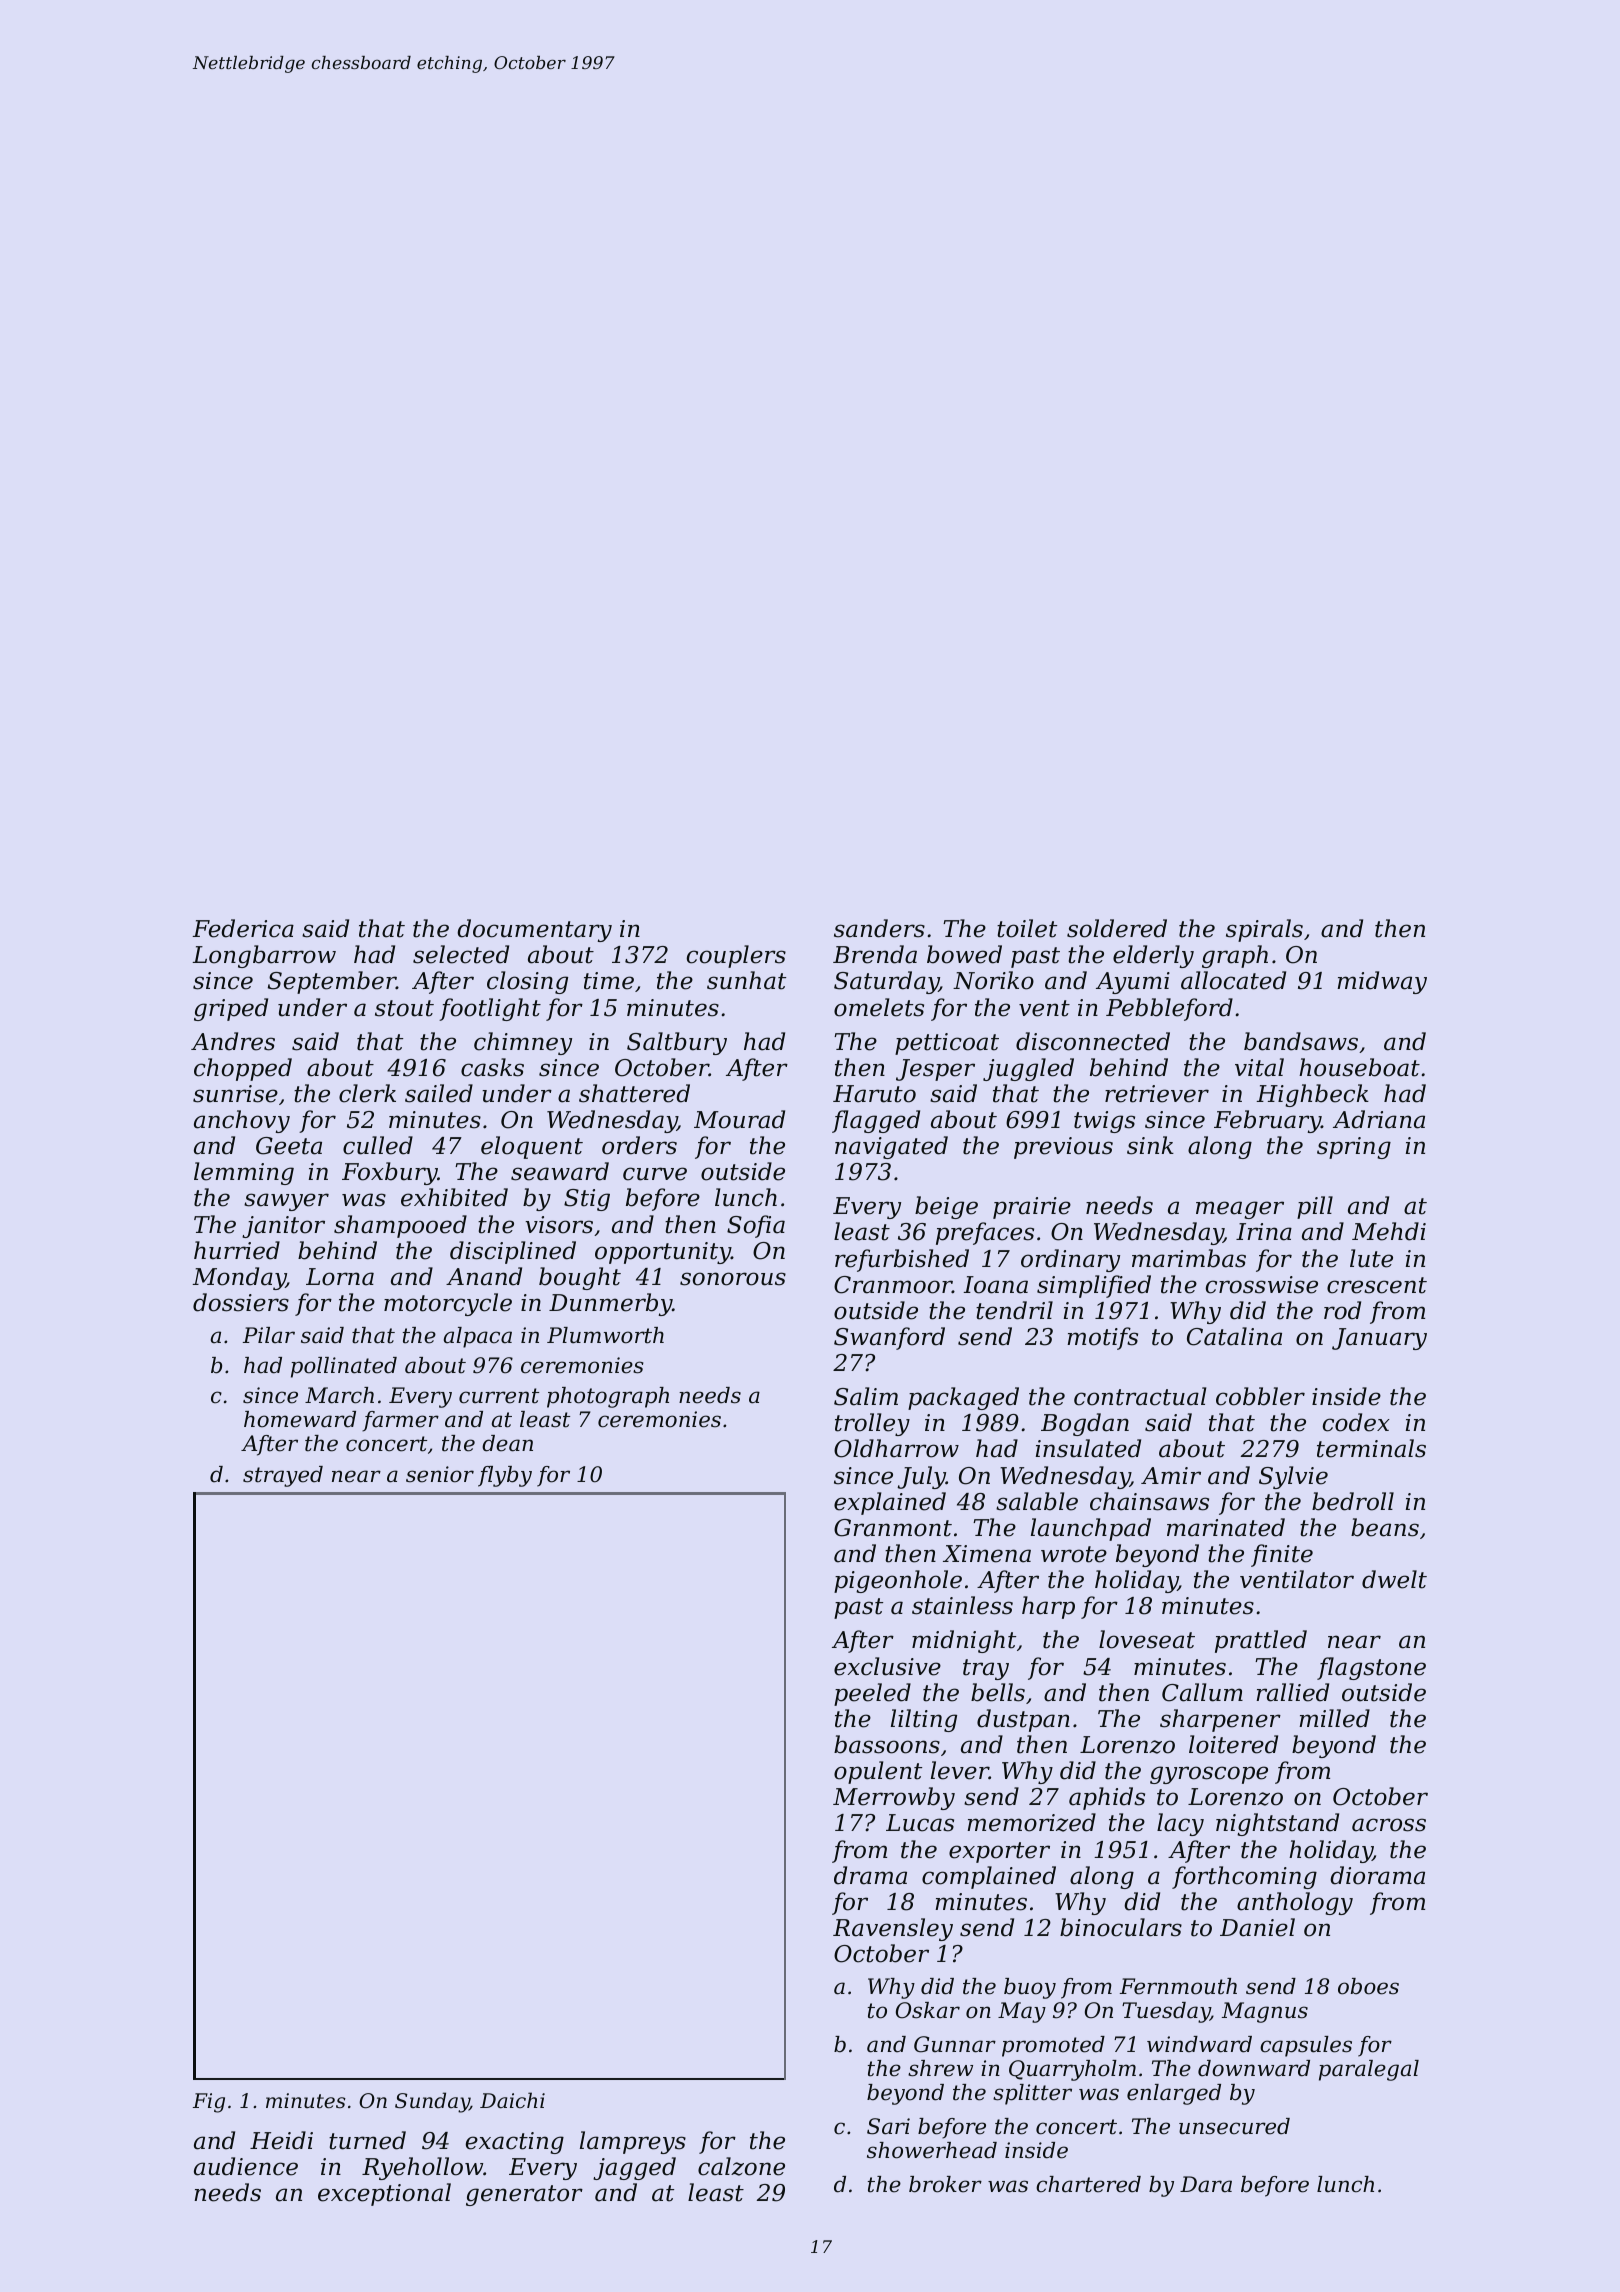  Describe the element at coordinates (894, 1798) in the page. I see `Merrowby` at that location.
